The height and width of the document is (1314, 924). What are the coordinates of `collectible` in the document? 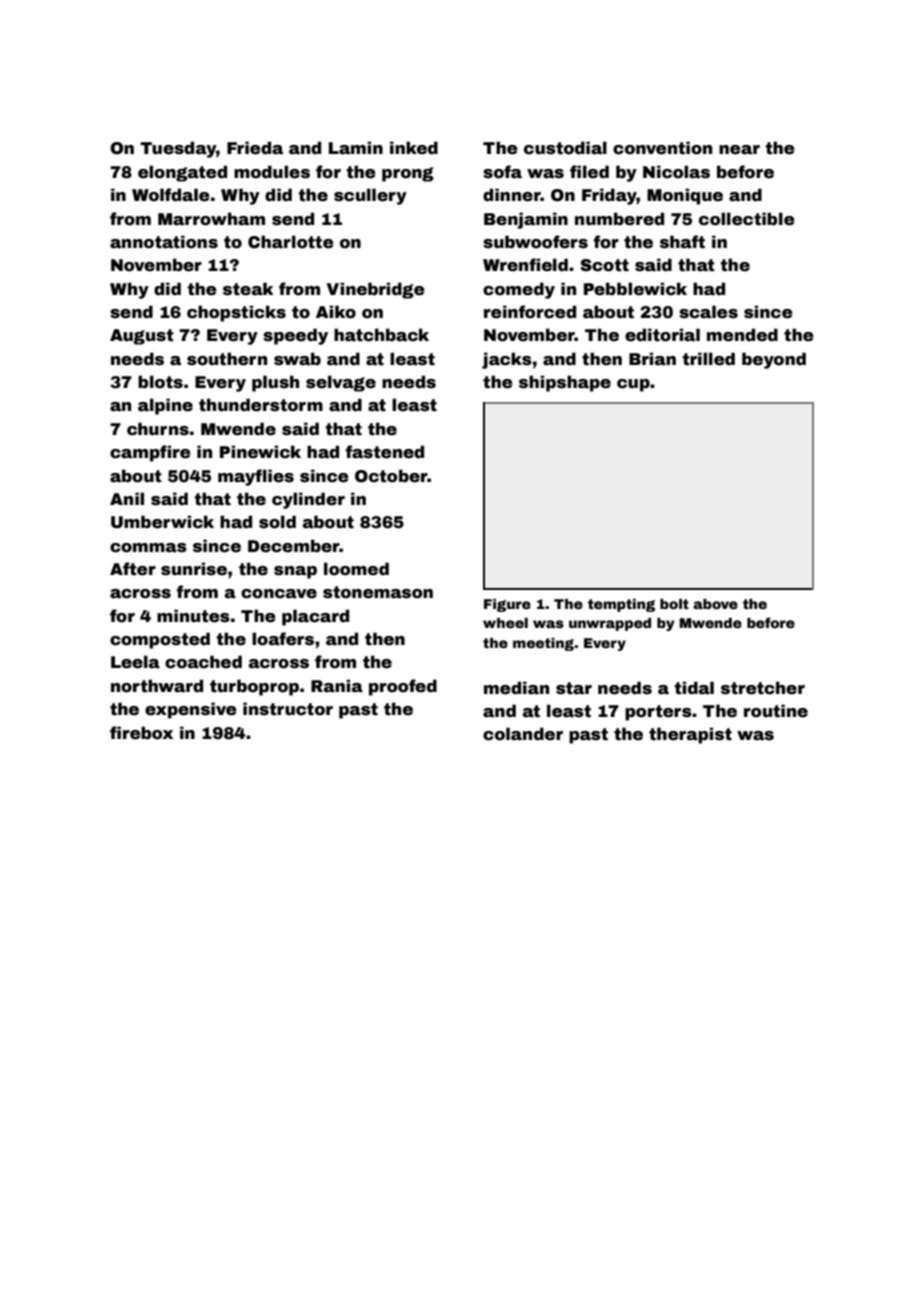 It's located at (747, 219).
